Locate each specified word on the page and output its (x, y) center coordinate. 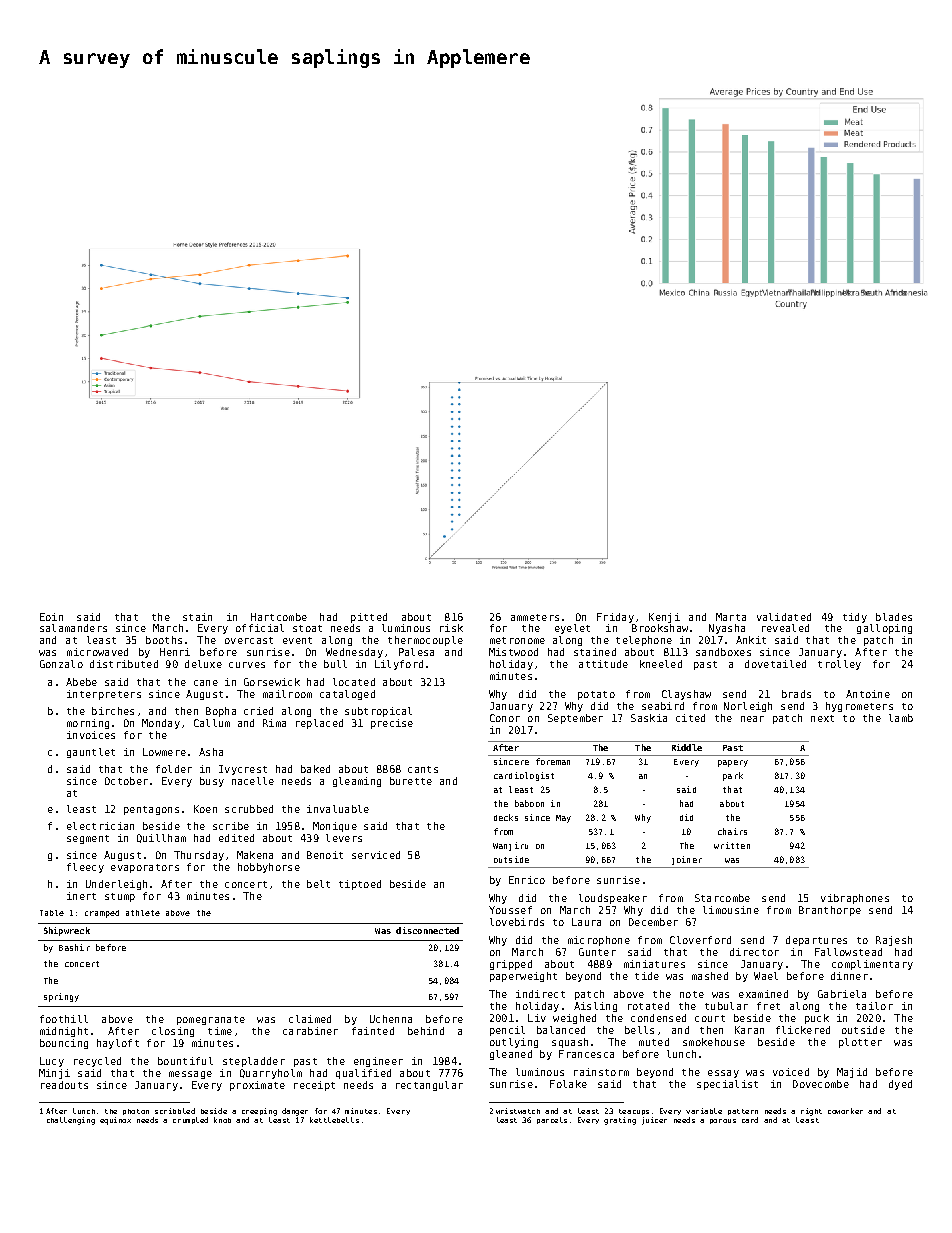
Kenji (664, 618)
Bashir (74, 947)
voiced (791, 1072)
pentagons (151, 810)
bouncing (64, 1044)
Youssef (510, 910)
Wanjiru (510, 846)
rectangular (429, 1086)
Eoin (51, 617)
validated (784, 617)
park (733, 776)
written (732, 845)
